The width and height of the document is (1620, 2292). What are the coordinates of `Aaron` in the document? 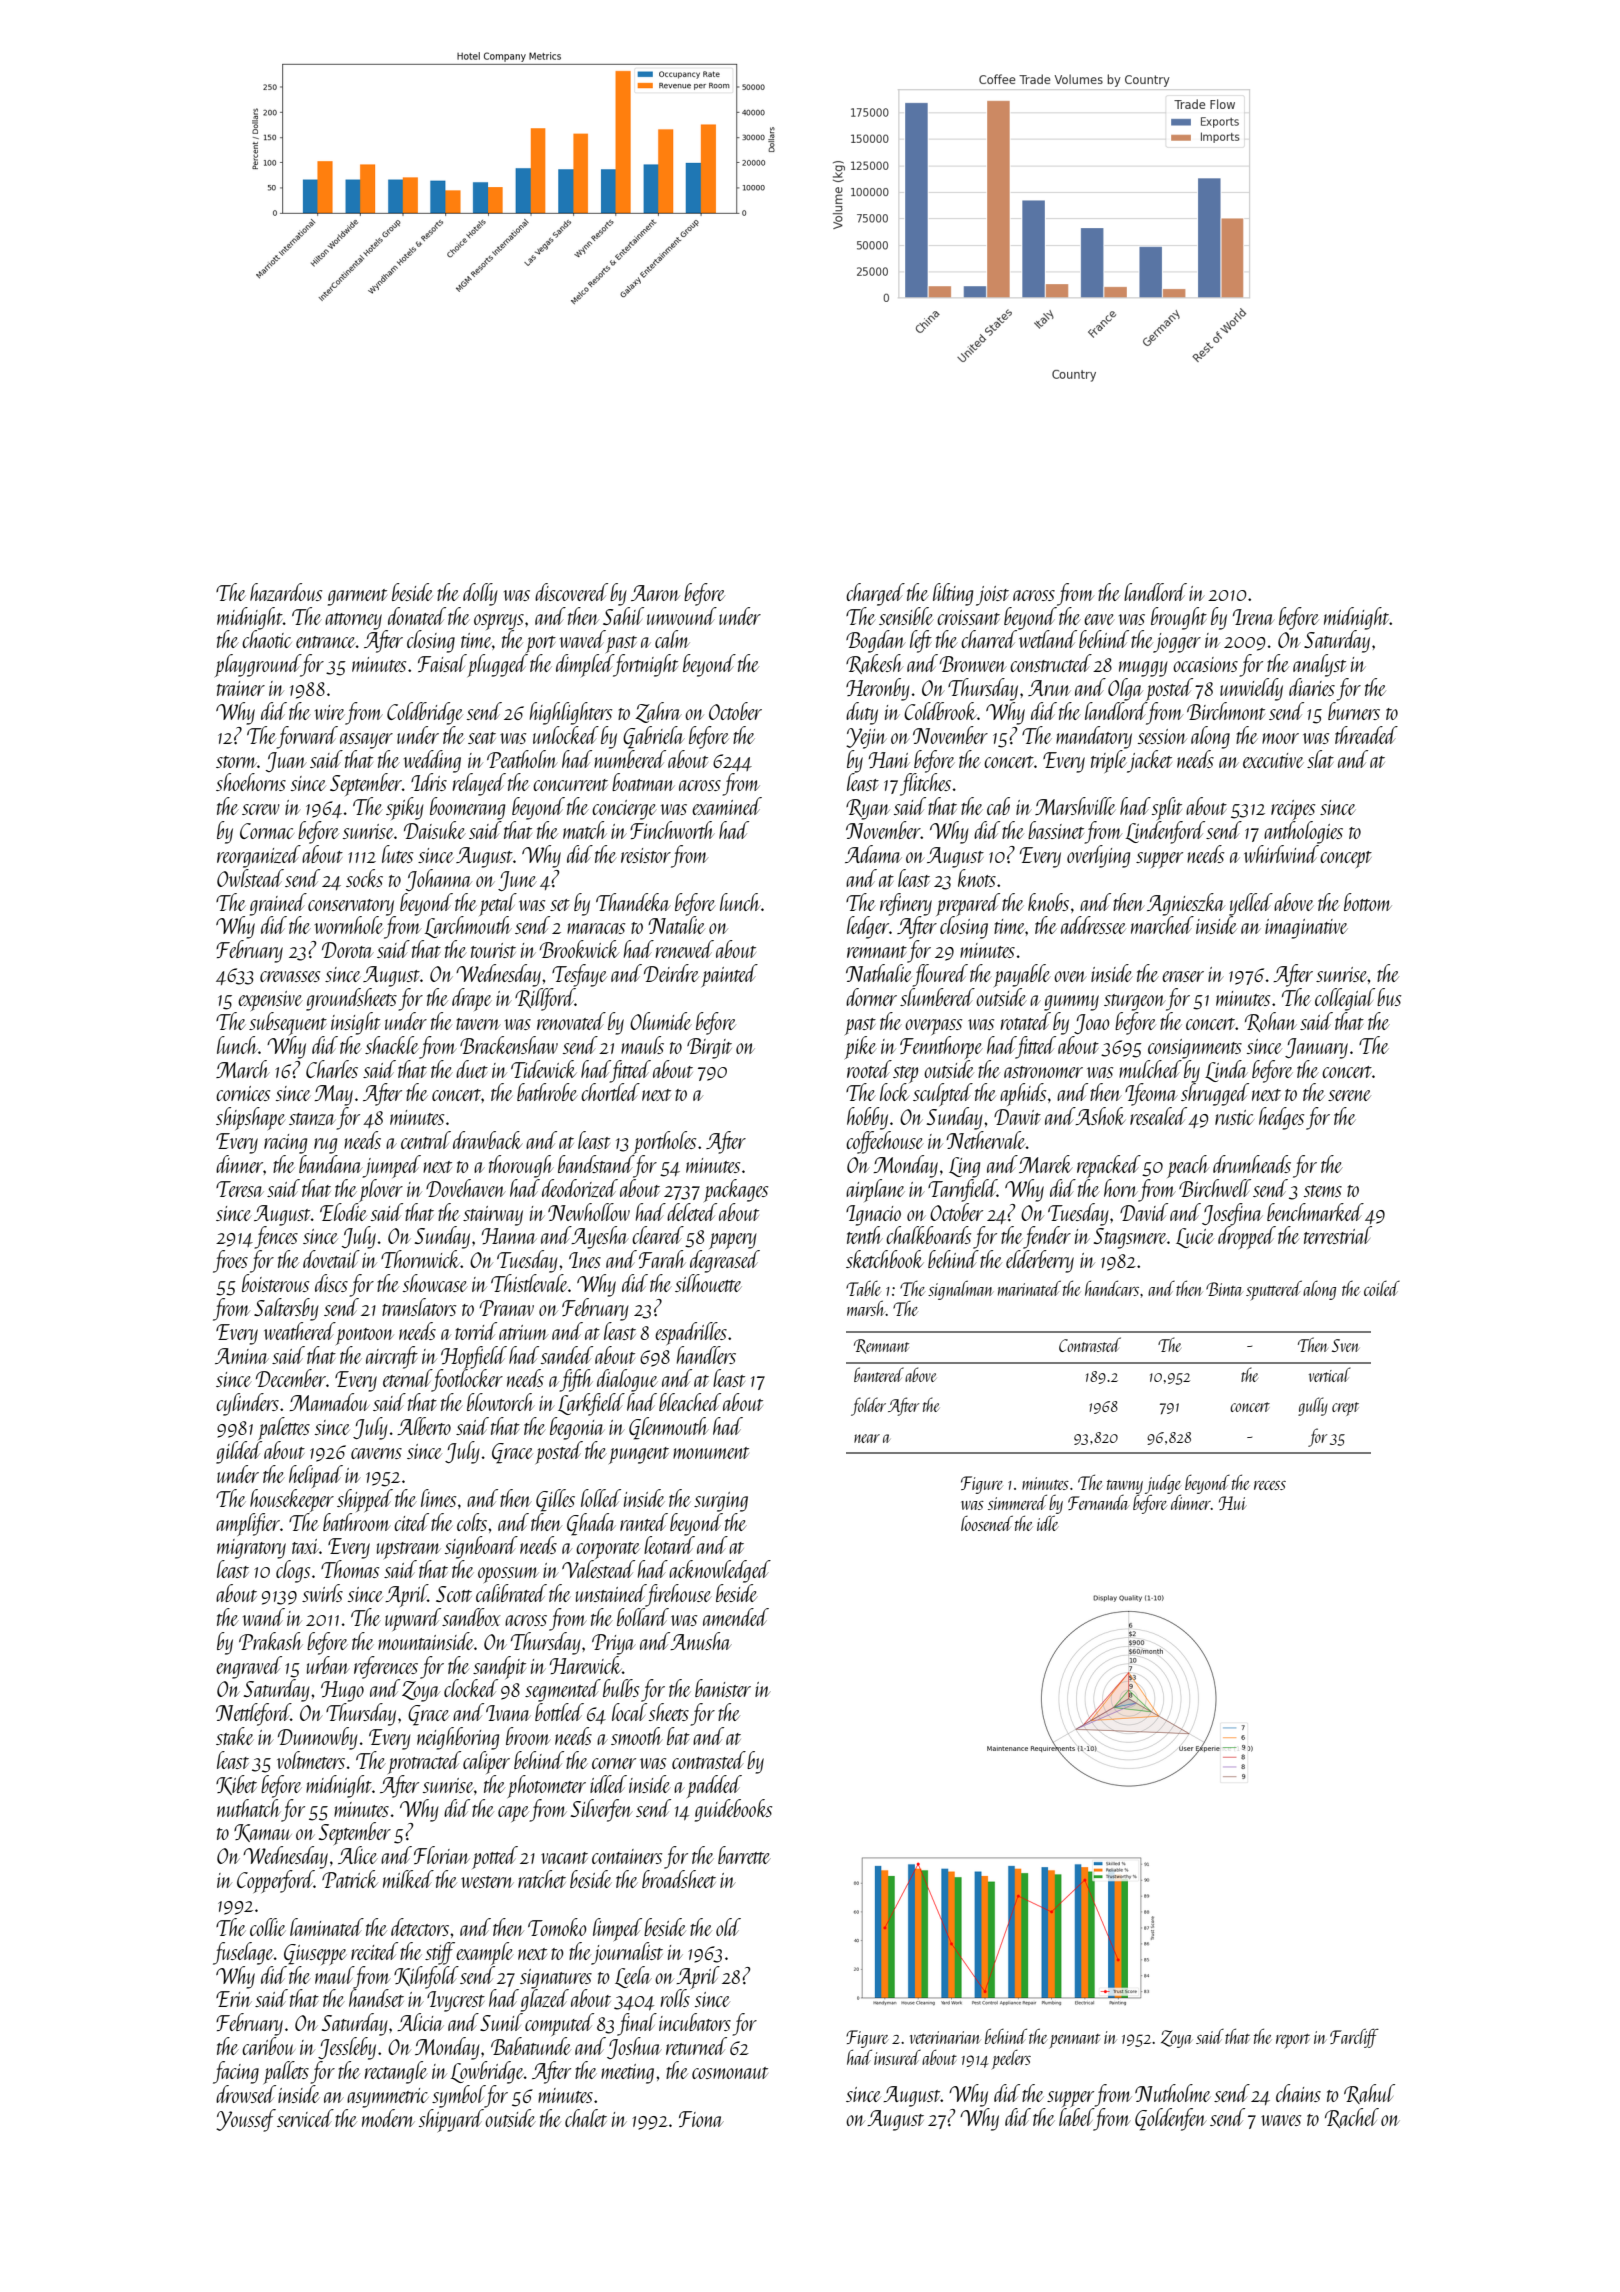 It's located at (655, 593).
